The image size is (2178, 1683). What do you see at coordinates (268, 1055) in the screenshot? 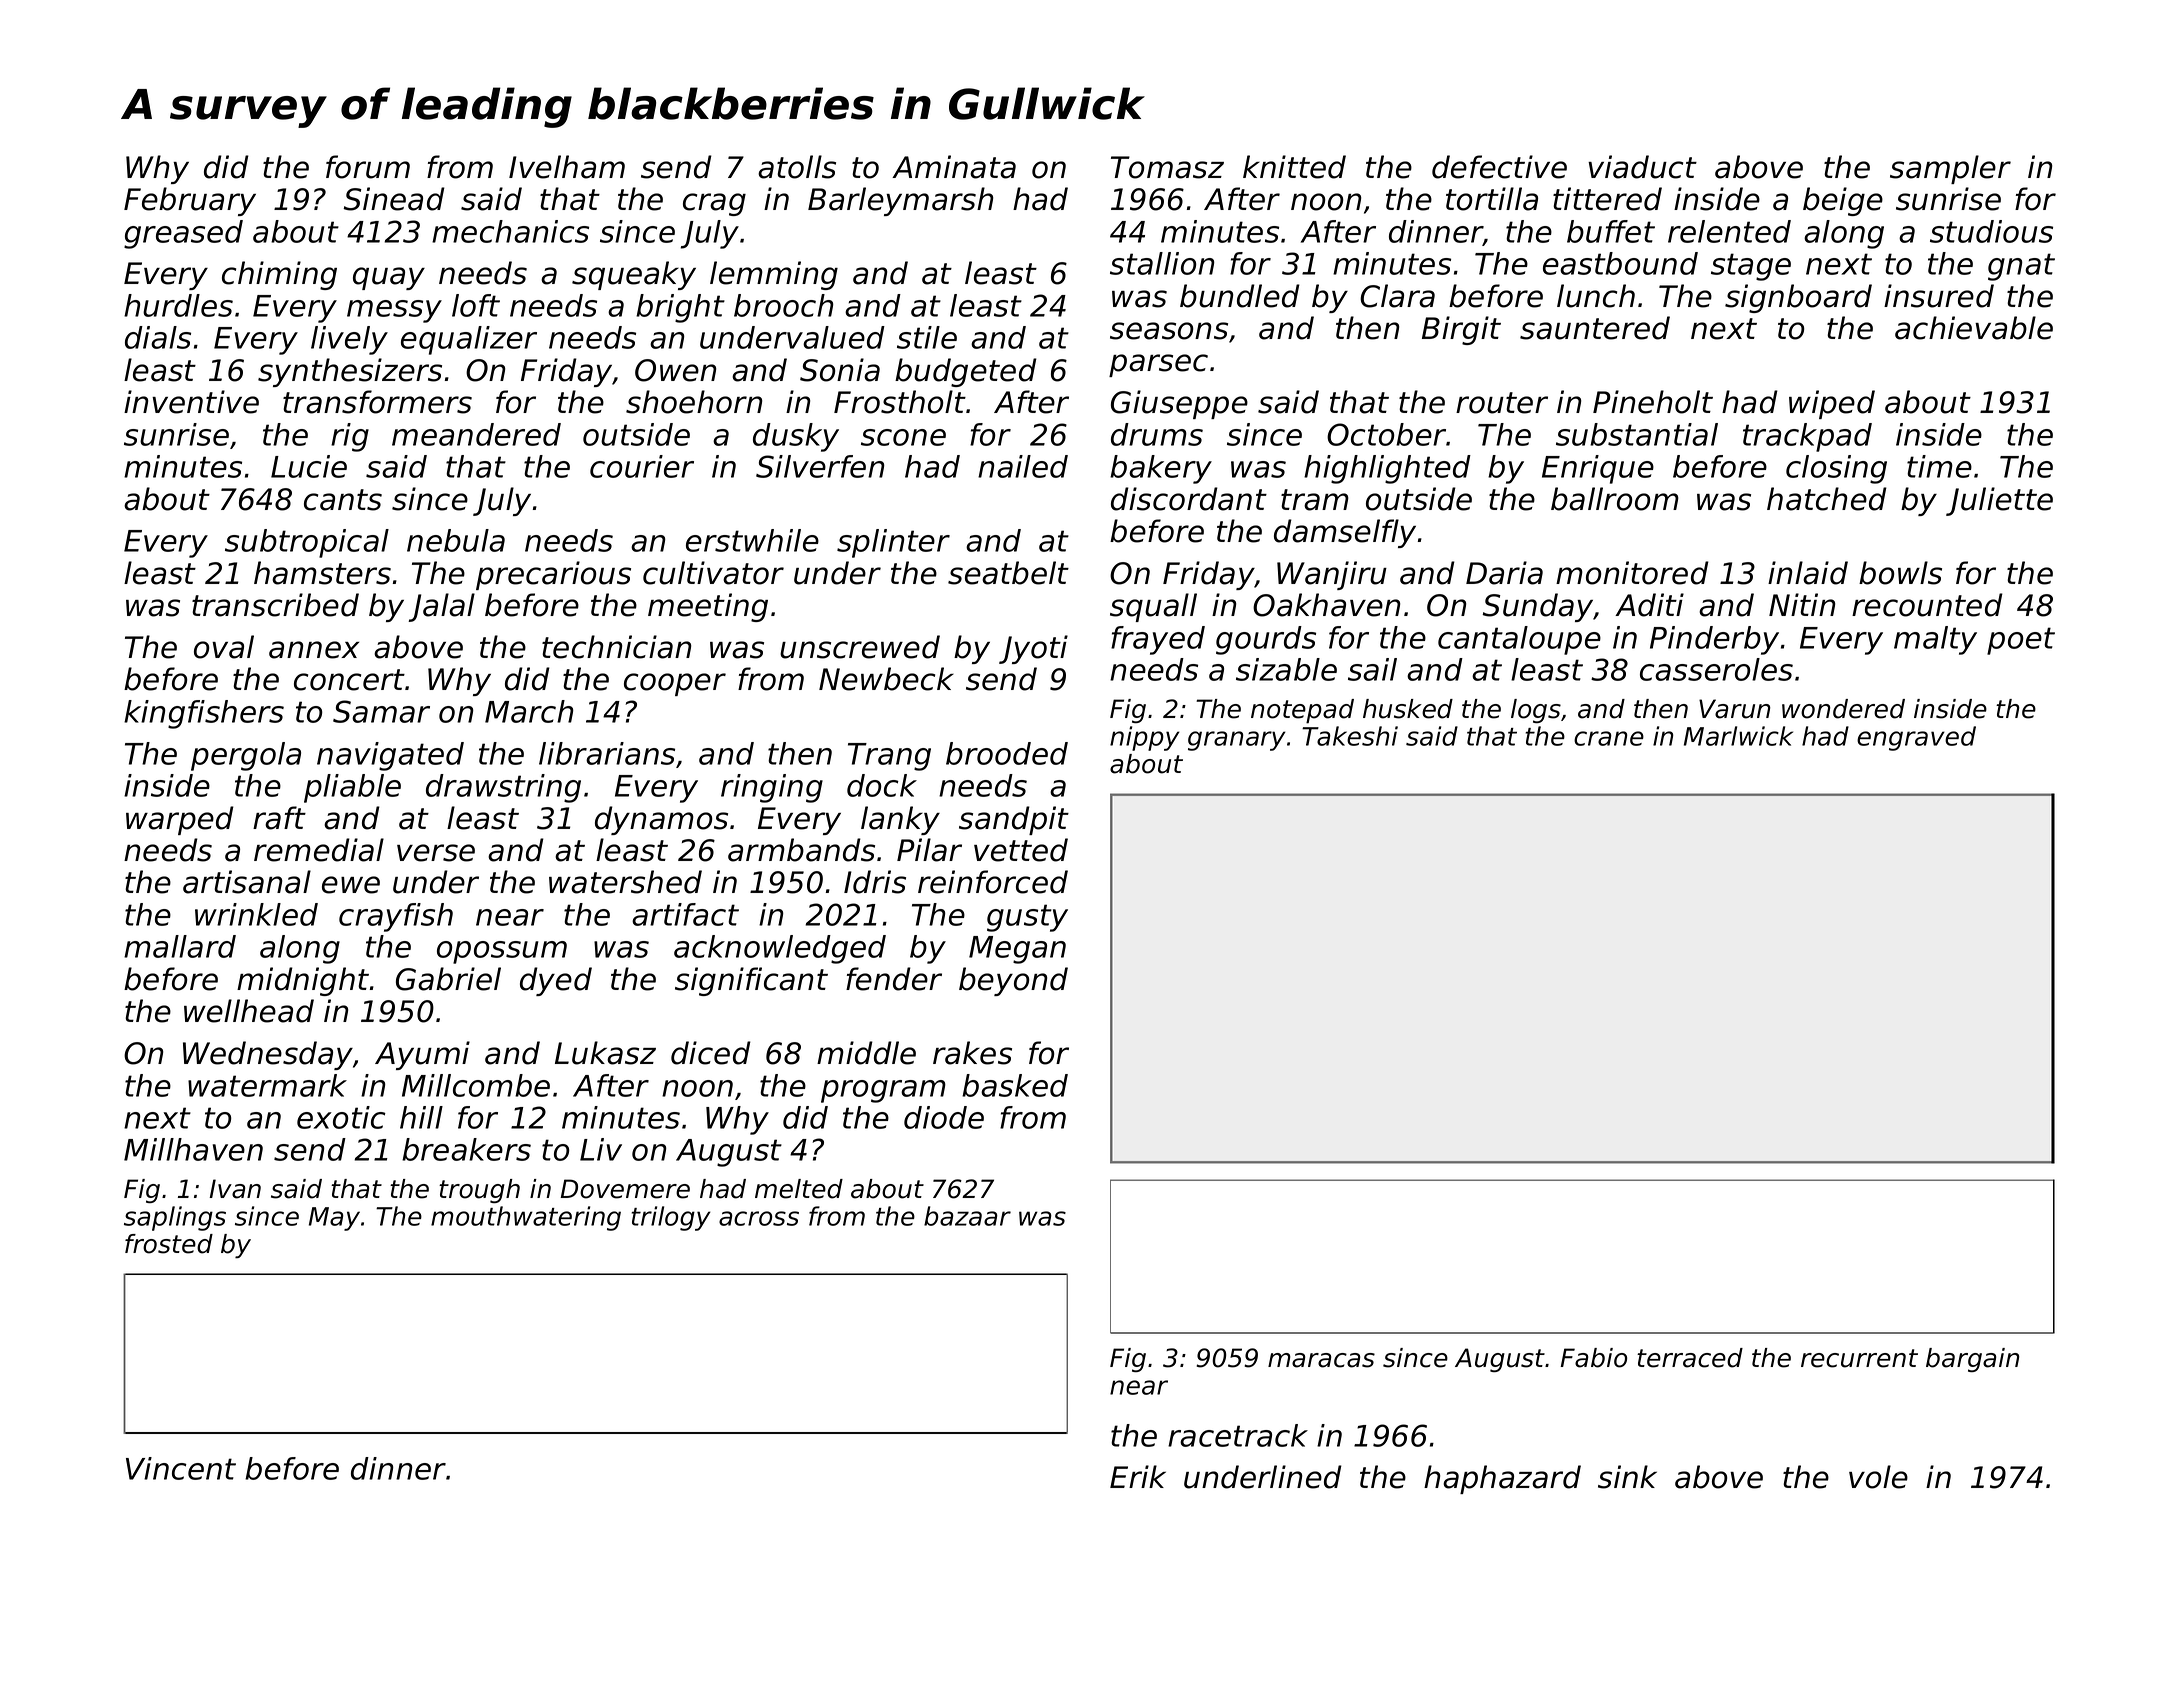
I see `Wednesday` at bounding box center [268, 1055].
